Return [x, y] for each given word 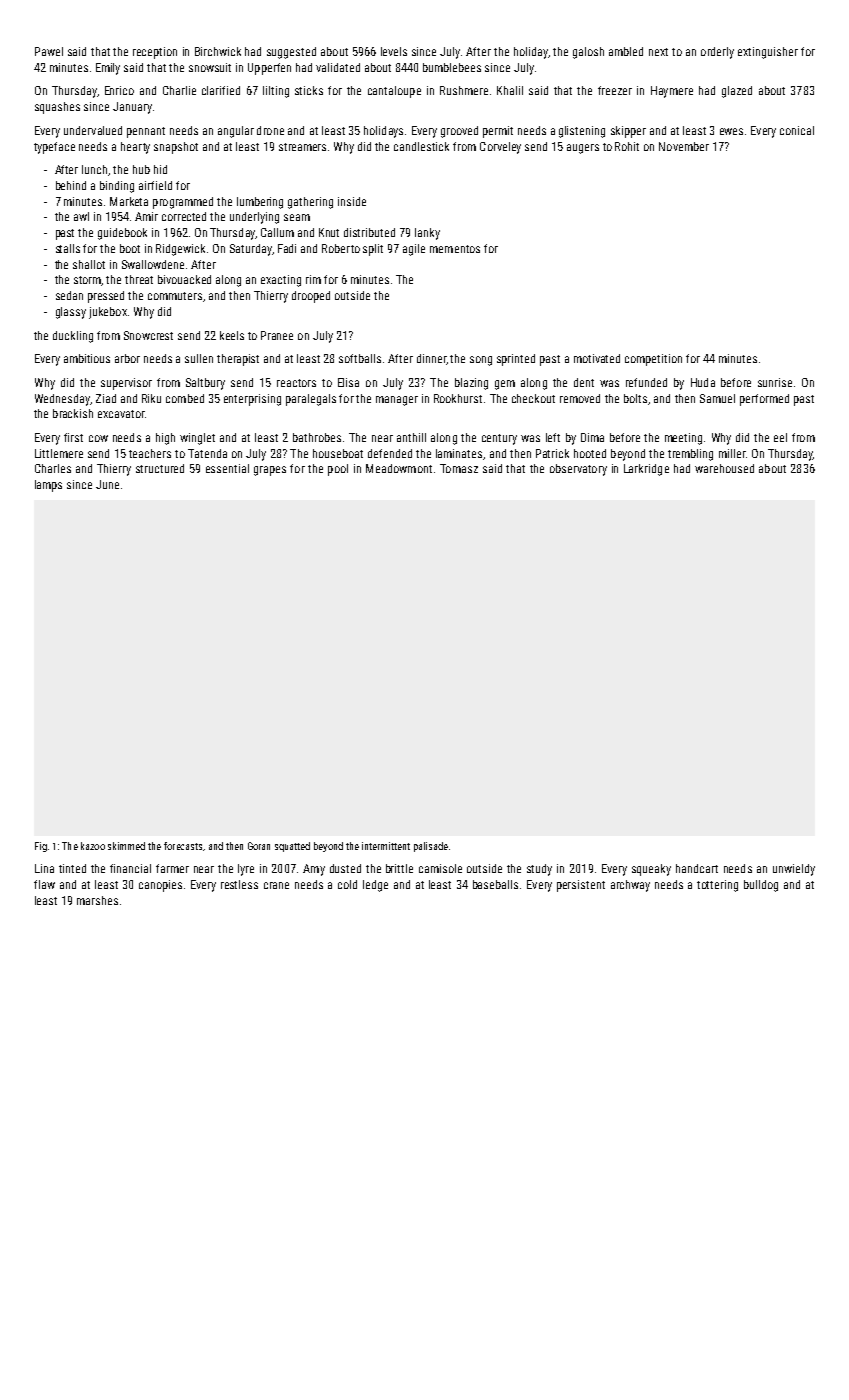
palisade [431, 847]
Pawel [49, 51]
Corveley [500, 148]
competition [653, 360]
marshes [97, 900]
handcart [697, 868]
